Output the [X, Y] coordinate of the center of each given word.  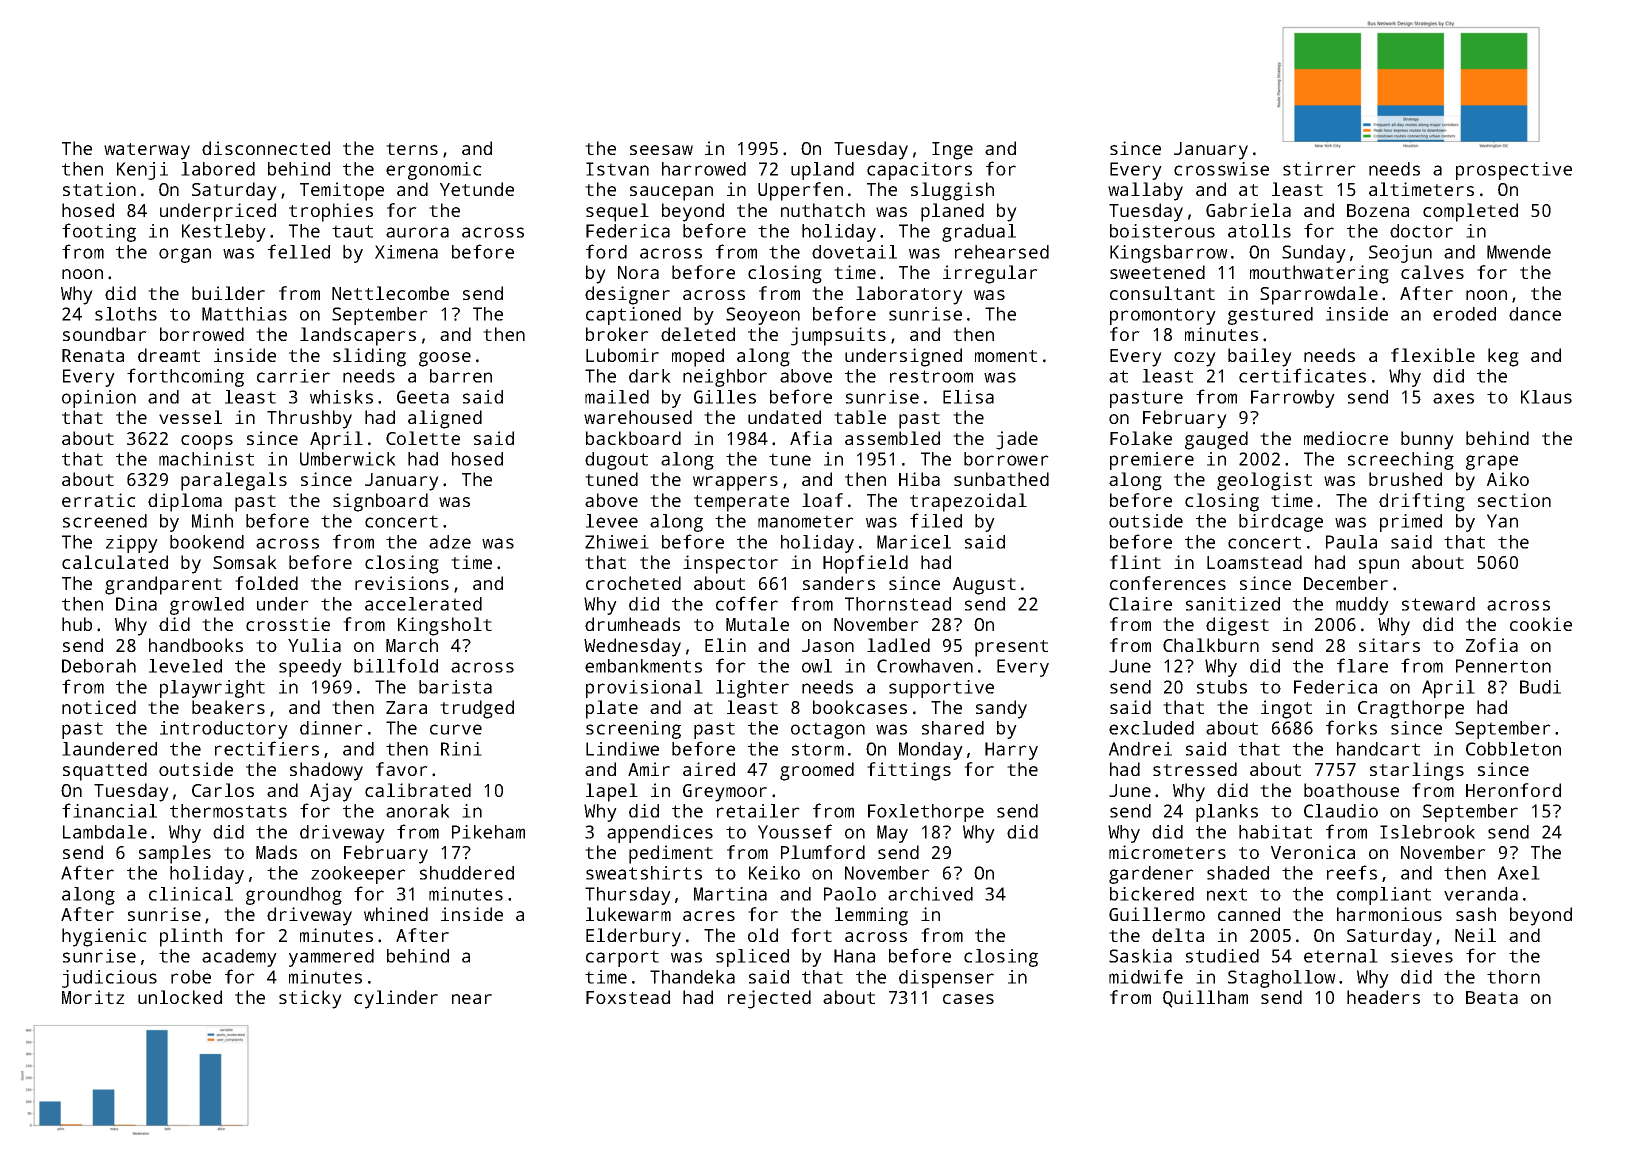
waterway [147, 151]
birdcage [1281, 523]
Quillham [1205, 999]
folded [266, 583]
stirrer [1319, 169]
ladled [898, 645]
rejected [769, 999]
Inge [952, 151]
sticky [310, 999]
